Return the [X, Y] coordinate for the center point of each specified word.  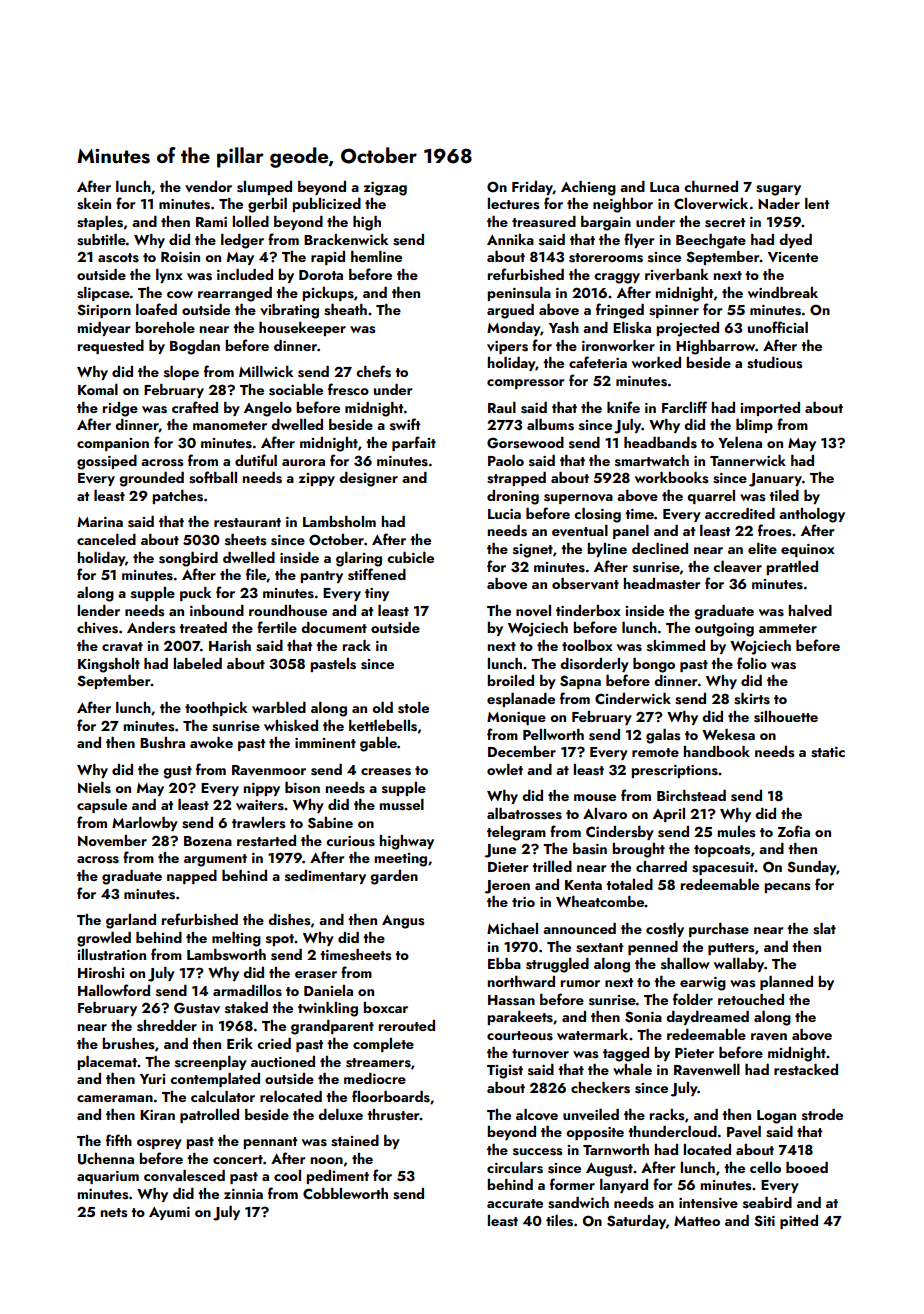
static [828, 752]
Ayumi [169, 1213]
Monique [516, 718]
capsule [102, 806]
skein [94, 204]
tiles [559, 1221]
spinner [674, 311]
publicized [326, 205]
